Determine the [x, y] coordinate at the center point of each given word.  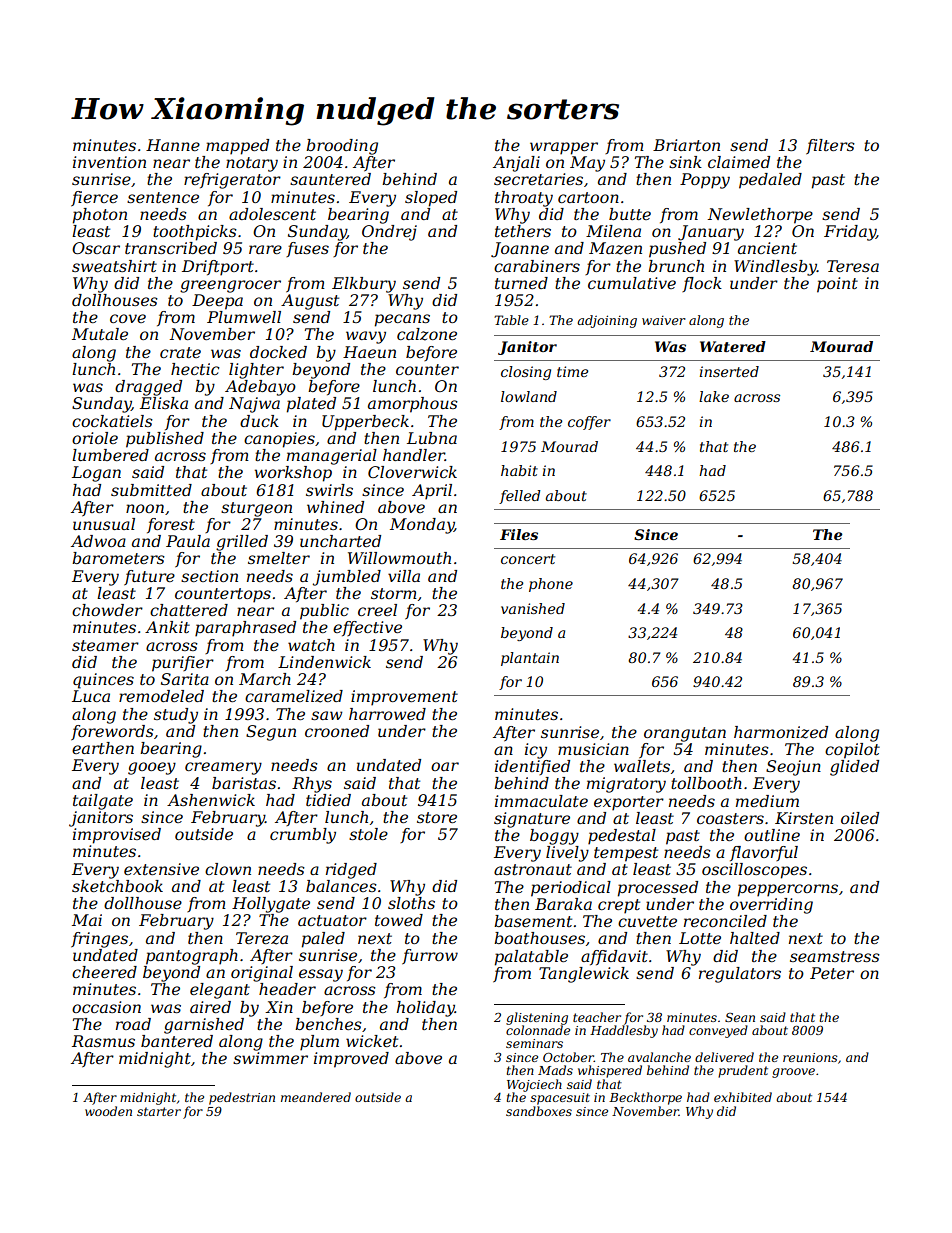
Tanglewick [584, 975]
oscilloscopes [754, 871]
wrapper [564, 148]
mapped [237, 147]
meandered [316, 1097]
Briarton [686, 145]
